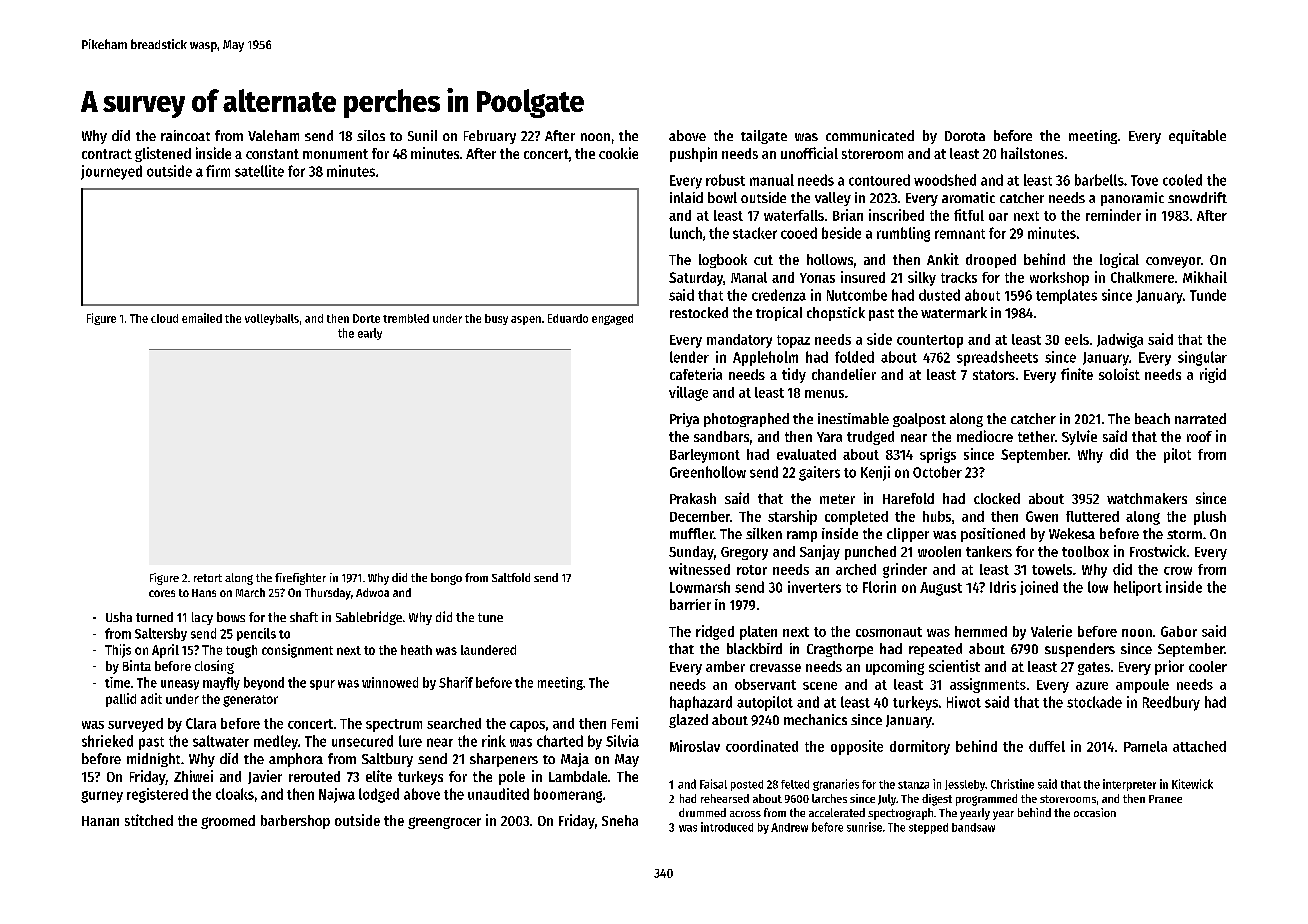 This page has height=924, width=1308. Describe the element at coordinates (696, 374) in the page. I see `cafeteria` at that location.
